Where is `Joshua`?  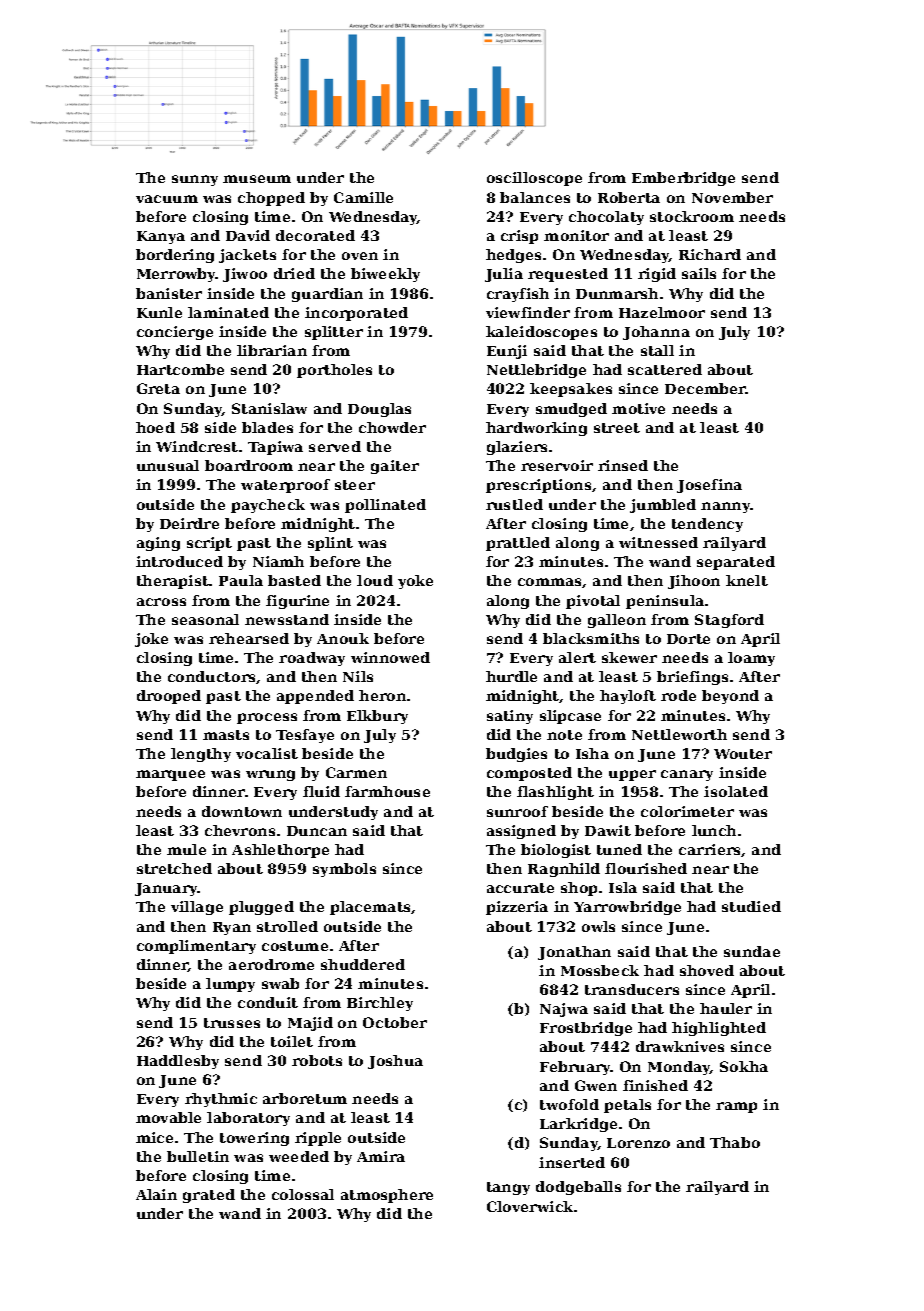
Joshua is located at coordinates (395, 1062).
